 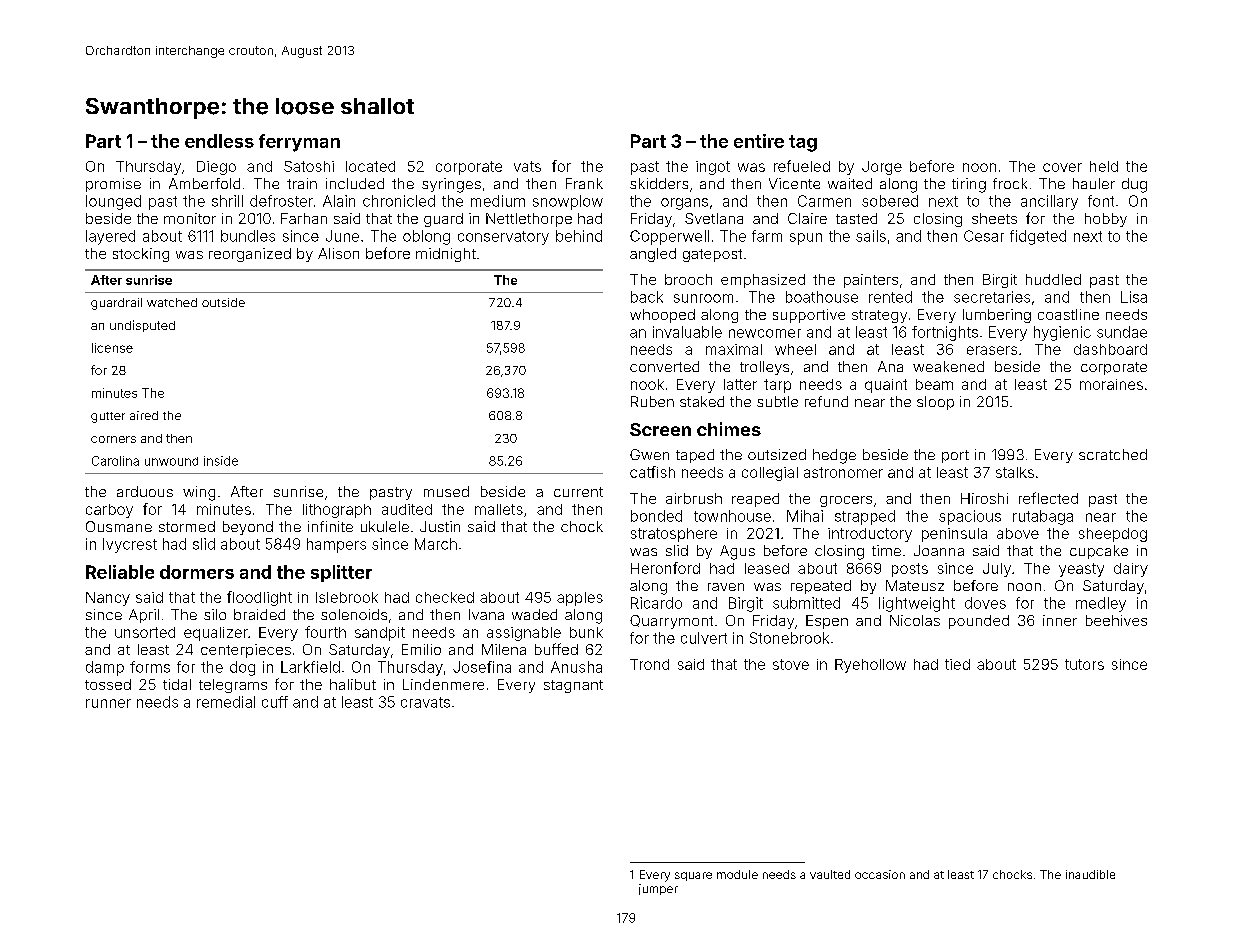 I want to click on gatepost, so click(x=712, y=255).
